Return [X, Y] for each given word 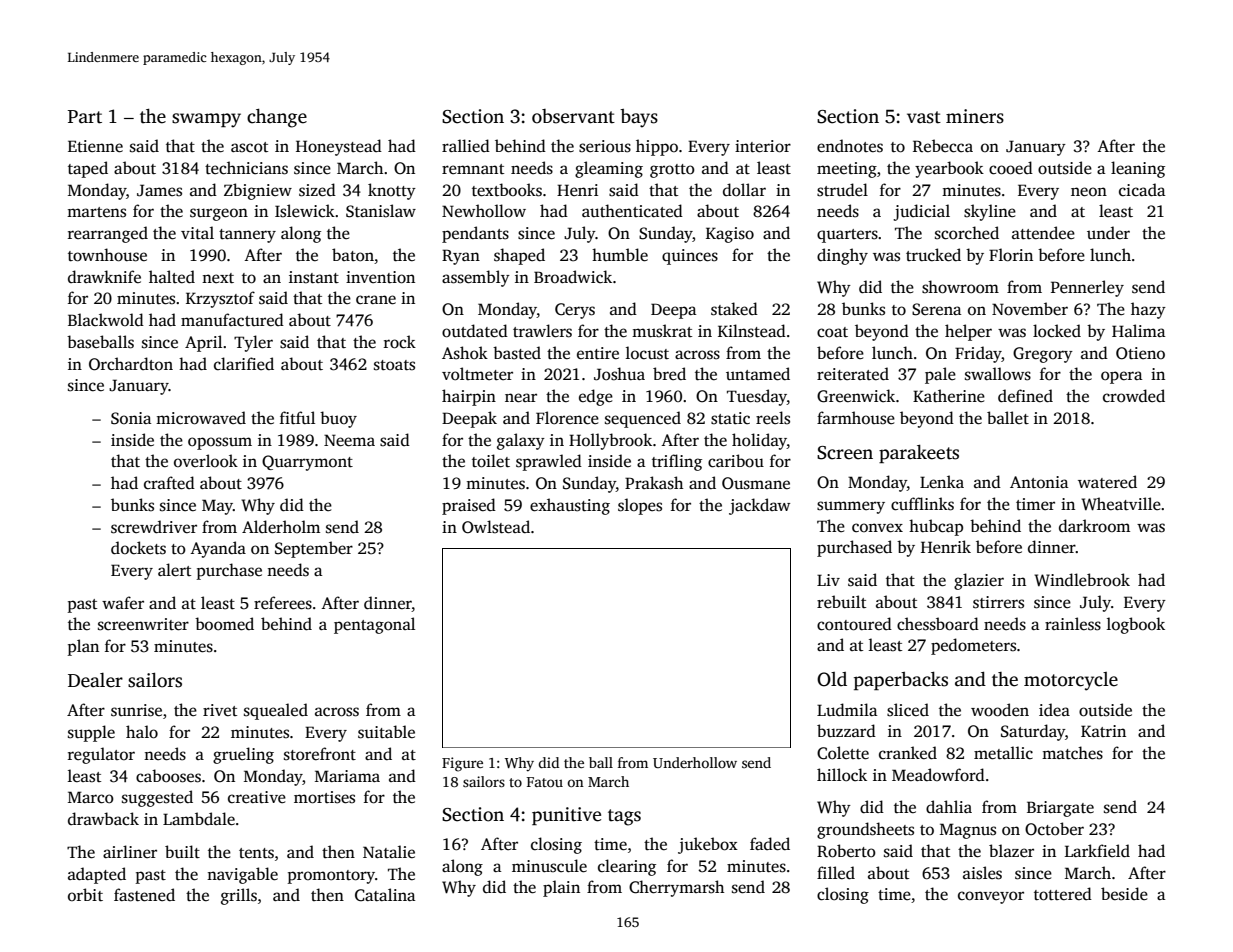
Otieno [1140, 353]
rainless [1073, 624]
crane [376, 300]
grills [239, 896]
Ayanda [218, 549]
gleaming [609, 169]
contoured [854, 624]
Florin [1011, 255]
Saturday [1033, 732]
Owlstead [496, 527]
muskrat [662, 331]
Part [85, 117]
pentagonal [374, 625]
